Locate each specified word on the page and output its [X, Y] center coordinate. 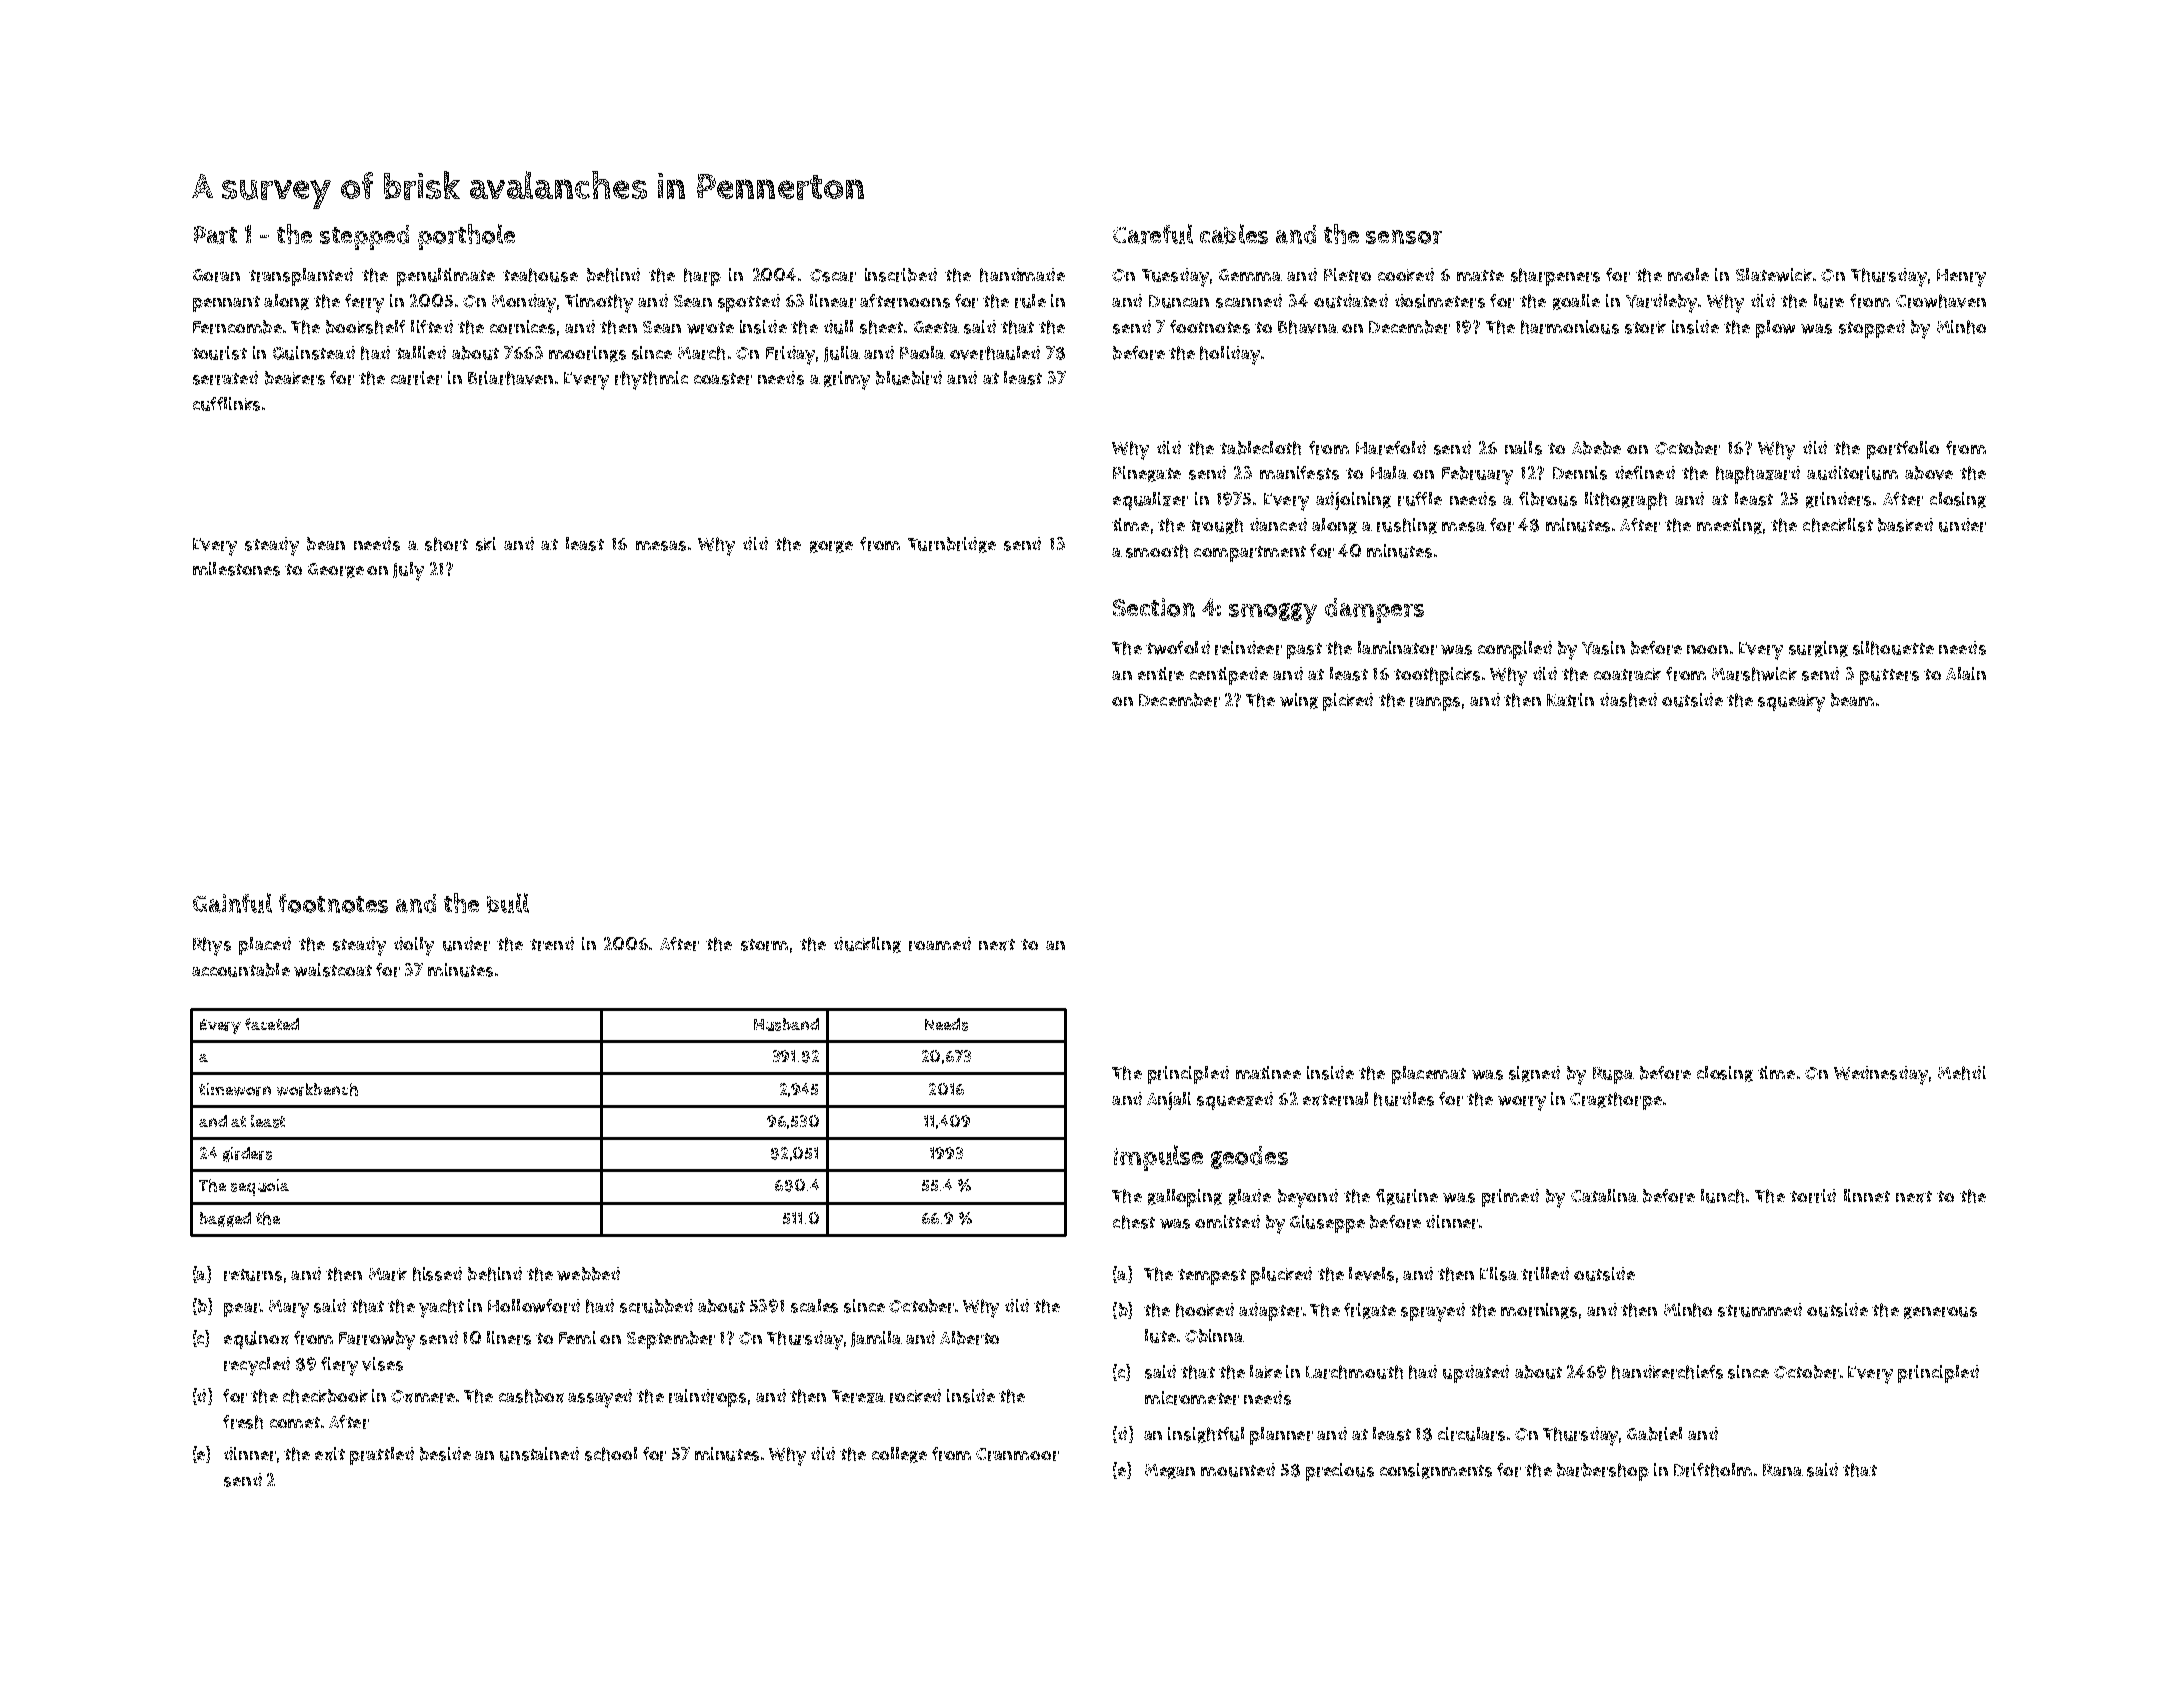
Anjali [1169, 1101]
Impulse [1158, 1158]
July [408, 571]
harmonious [1570, 327]
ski [486, 544]
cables [1234, 234]
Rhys [212, 946]
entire [1161, 674]
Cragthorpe [1616, 1101]
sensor [1404, 237]
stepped [364, 237]
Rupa [1613, 1075]
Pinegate [1147, 474]
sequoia [260, 1187]
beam [1852, 700]
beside [445, 1454]
